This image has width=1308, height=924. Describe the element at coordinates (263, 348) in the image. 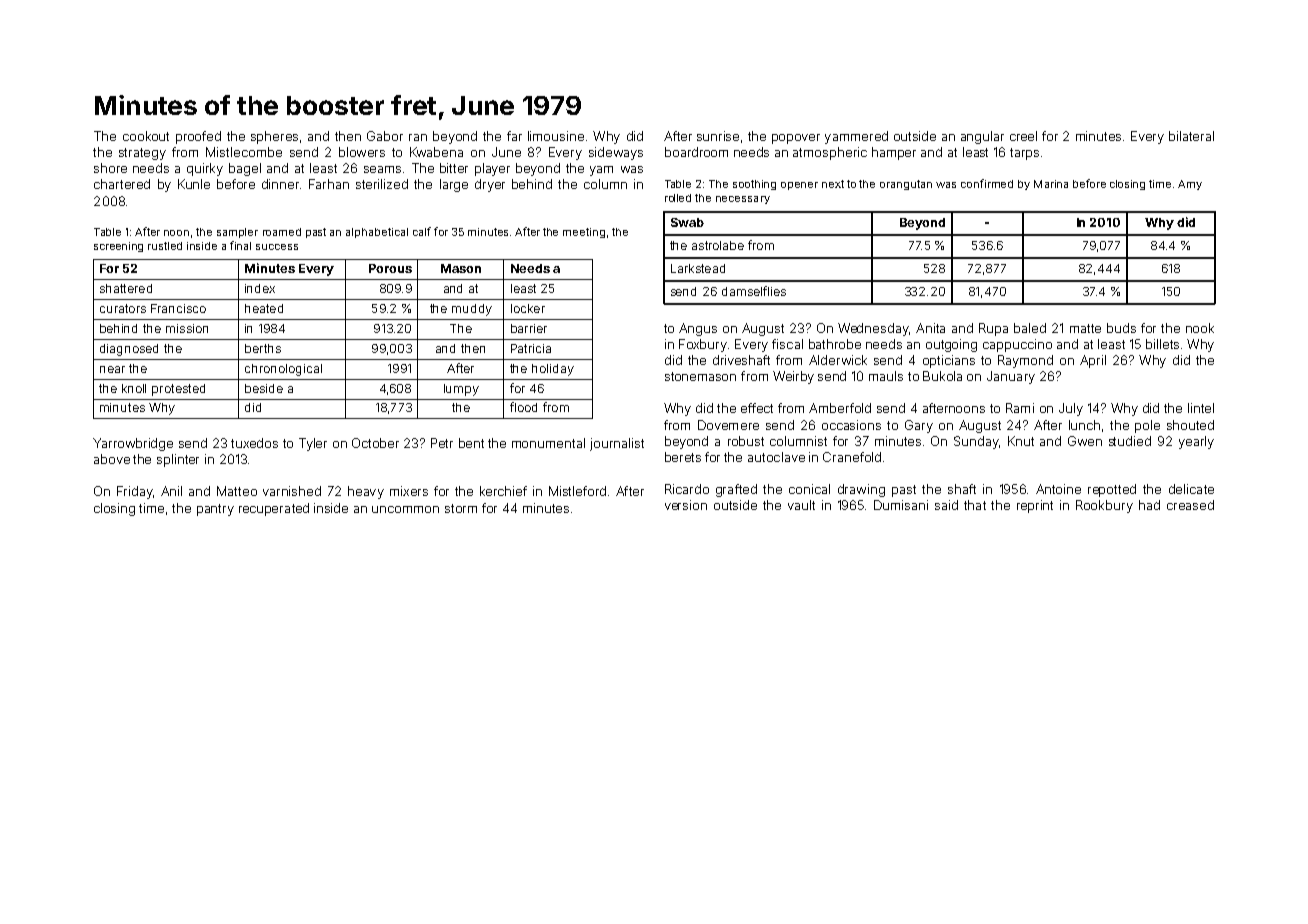

I see `berths` at that location.
